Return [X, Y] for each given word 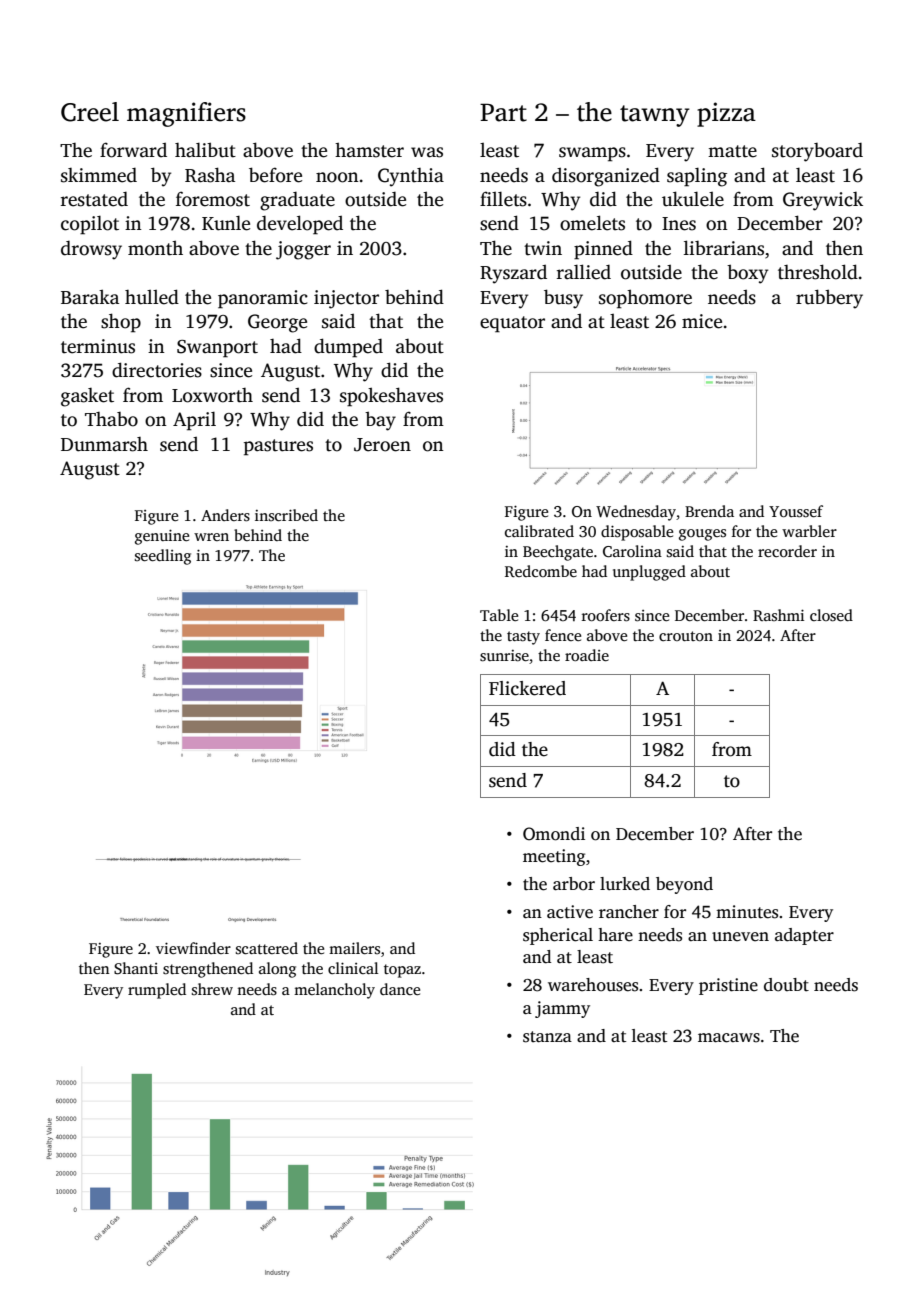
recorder [787, 551]
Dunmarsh [104, 444]
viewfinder [193, 948]
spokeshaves [391, 397]
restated [94, 199]
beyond [684, 885]
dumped [348, 348]
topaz [402, 971]
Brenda [709, 511]
